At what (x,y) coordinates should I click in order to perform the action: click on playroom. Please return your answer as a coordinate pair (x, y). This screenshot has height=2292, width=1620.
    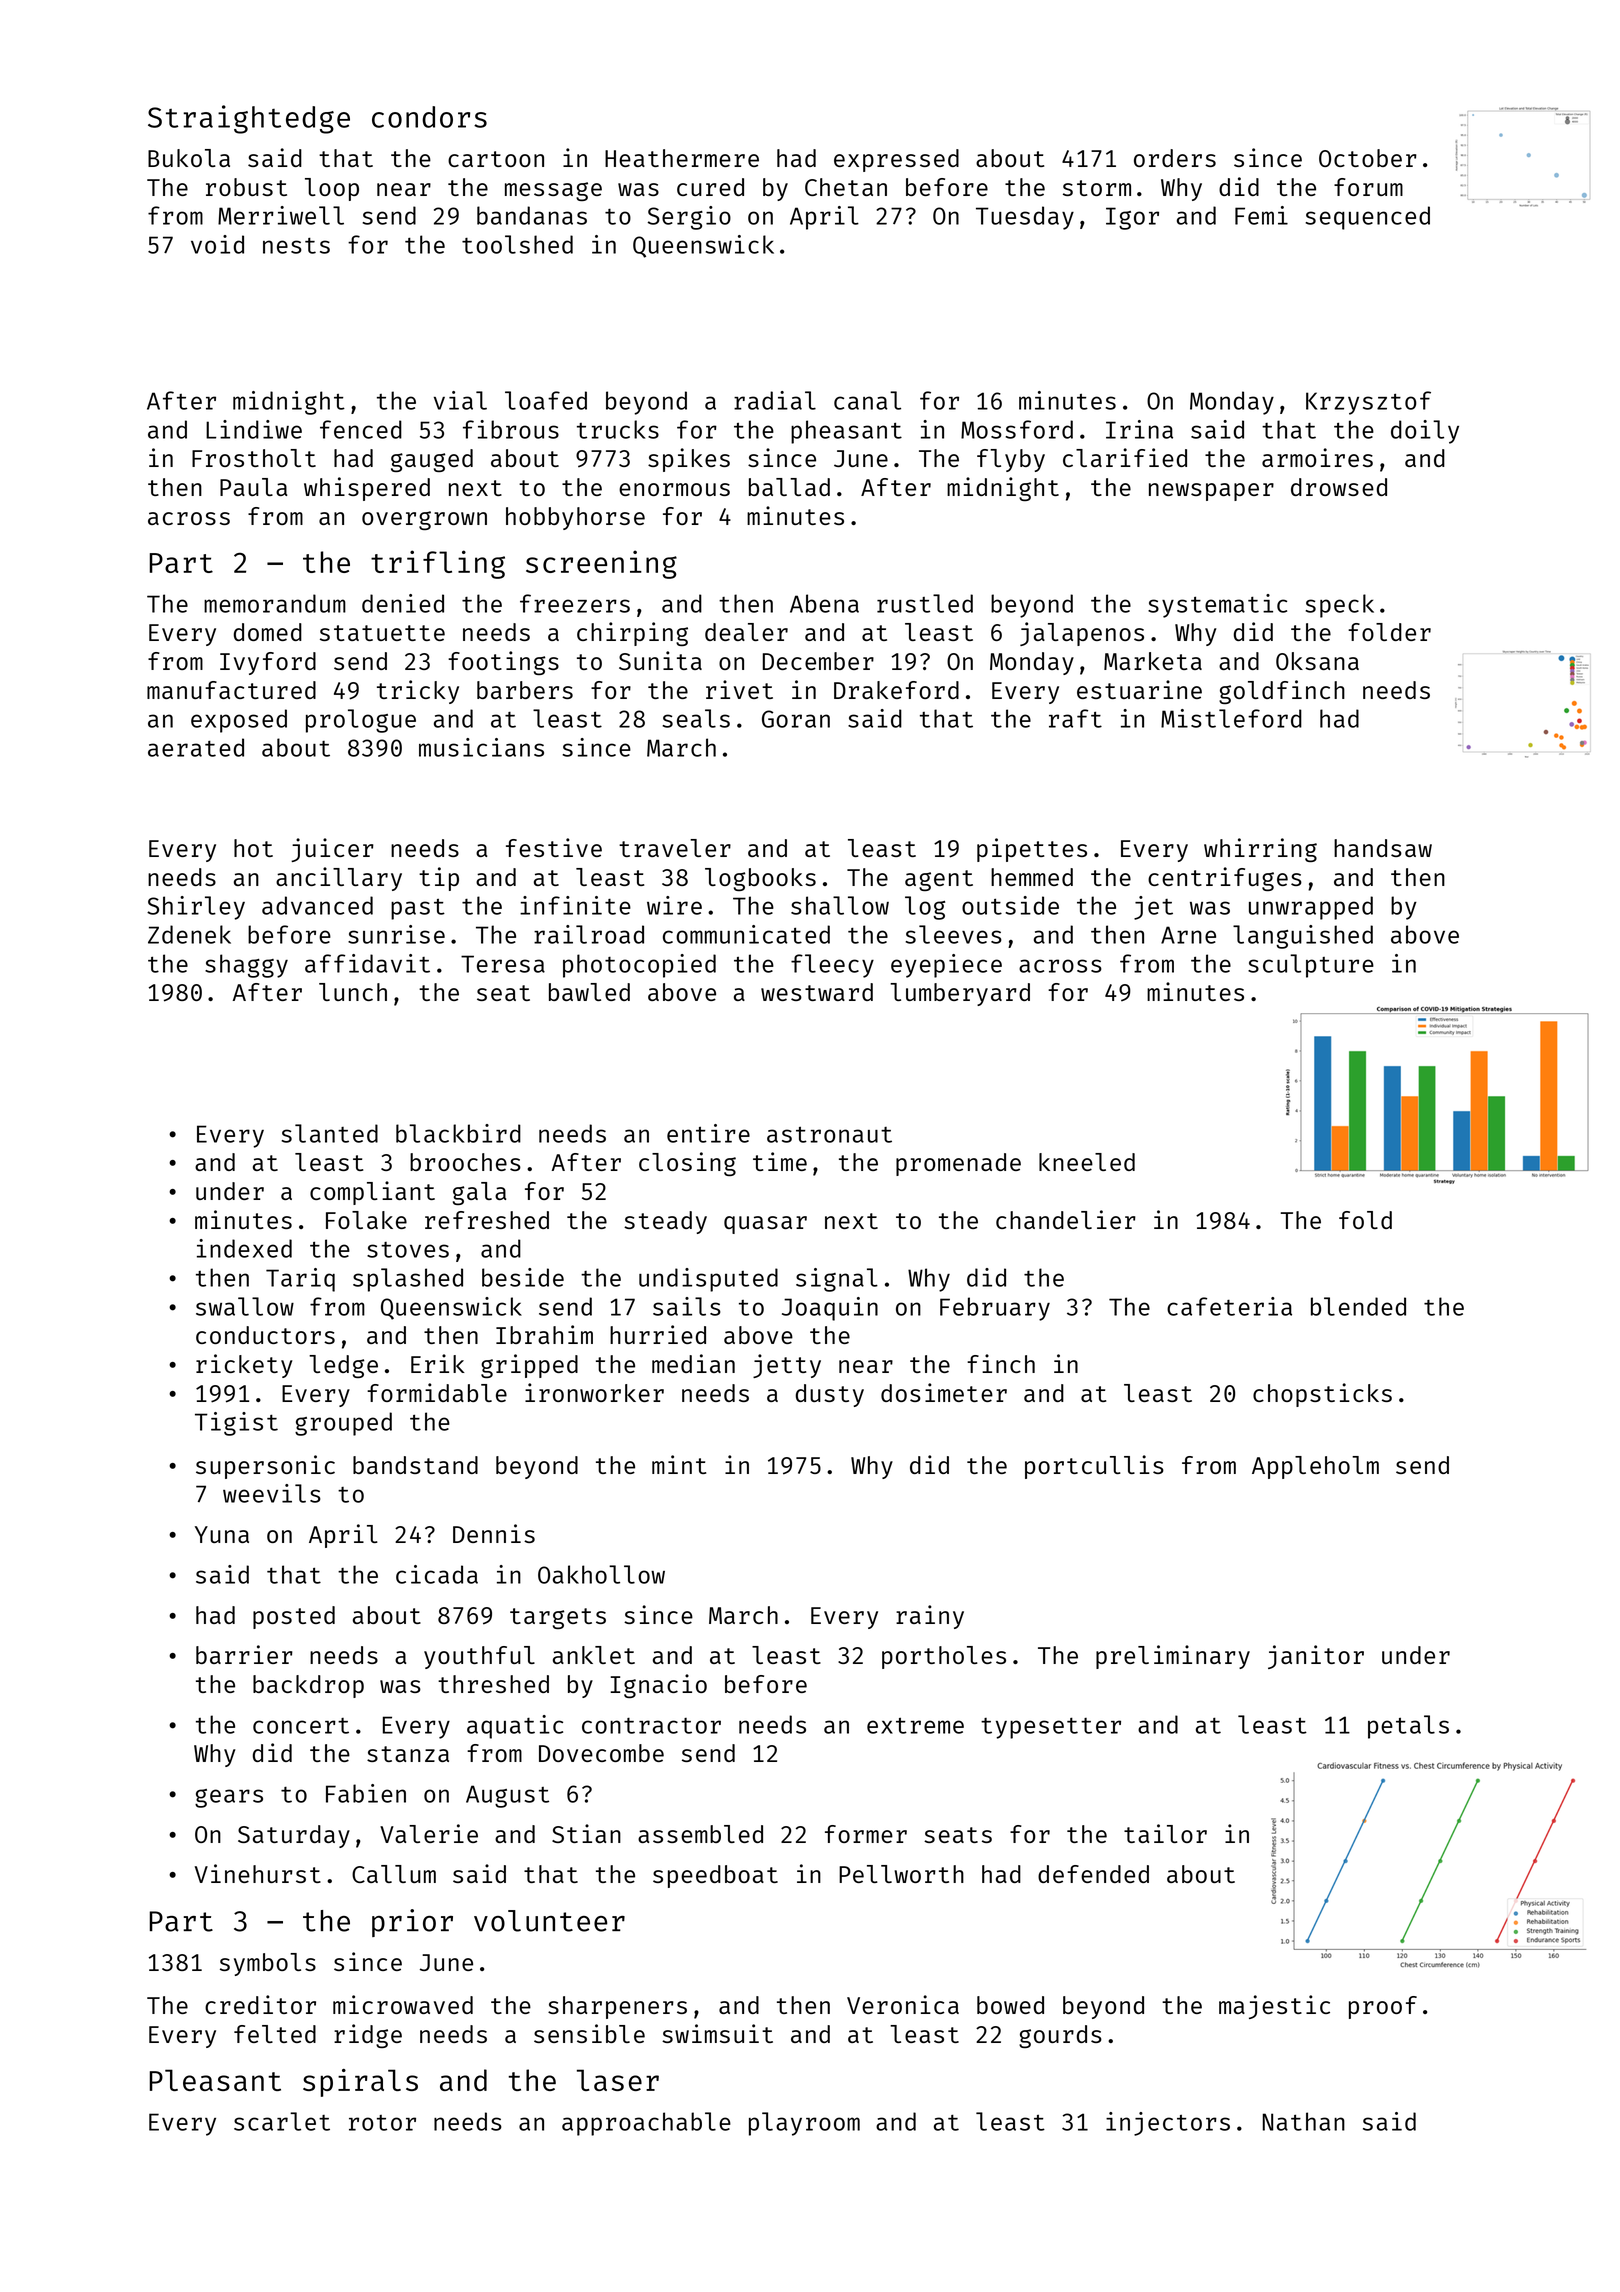
    Looking at the image, I should click on (804, 2124).
